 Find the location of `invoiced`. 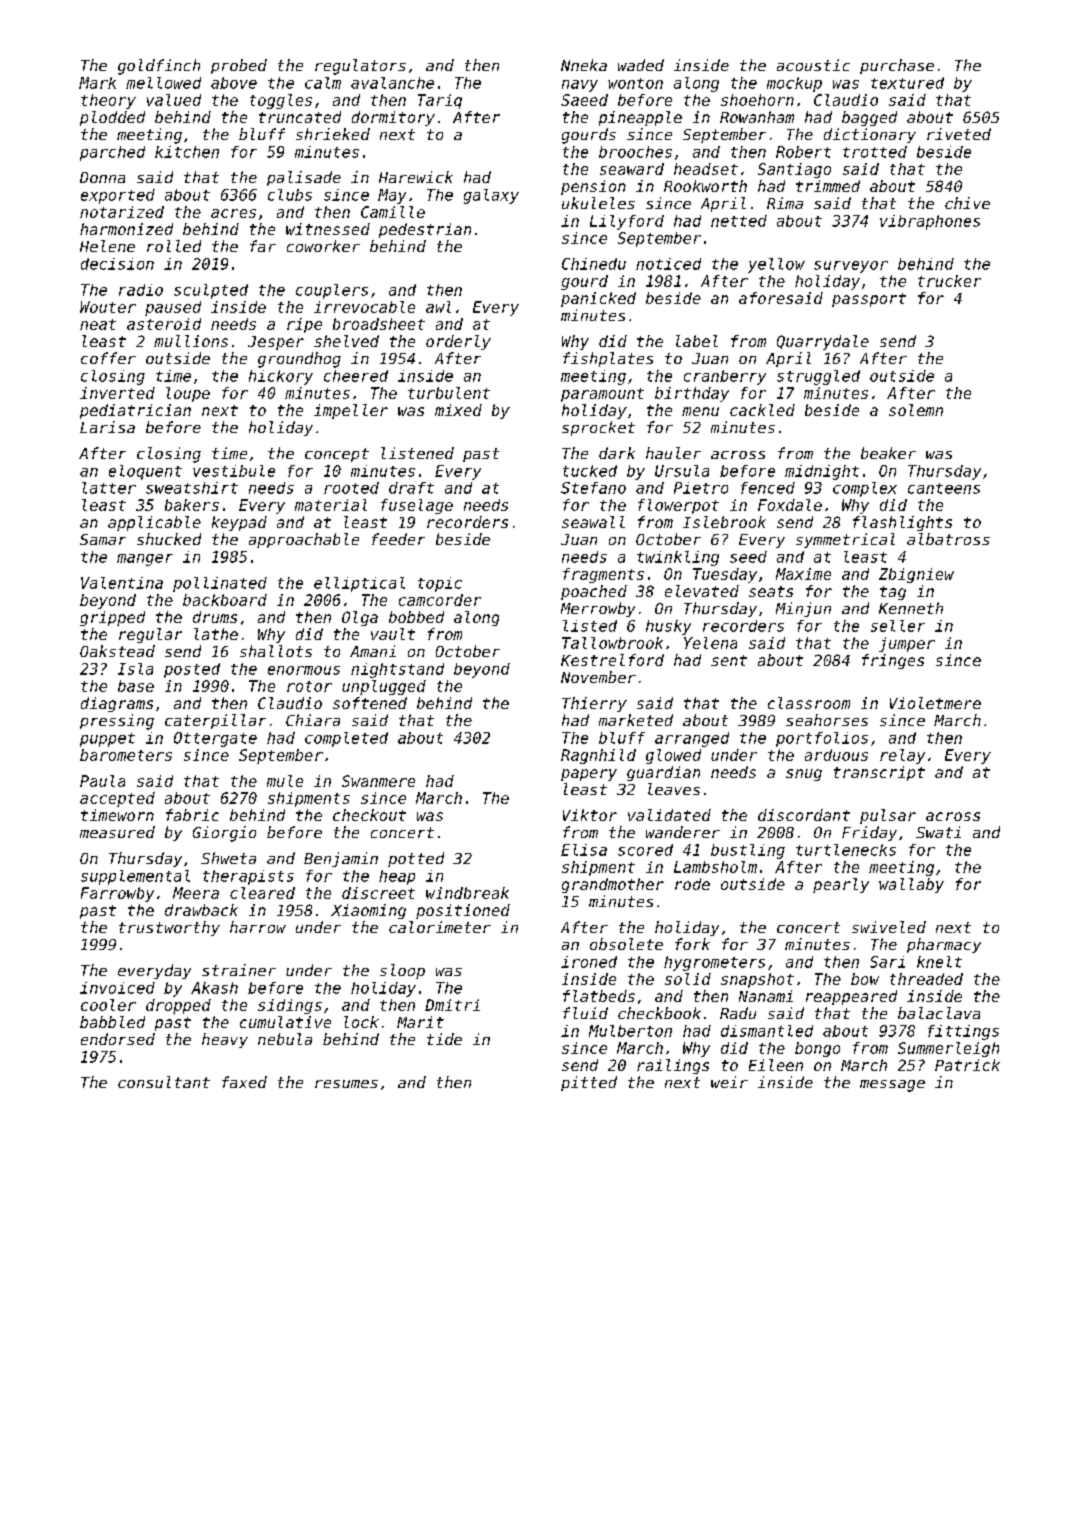

invoiced is located at coordinates (117, 988).
